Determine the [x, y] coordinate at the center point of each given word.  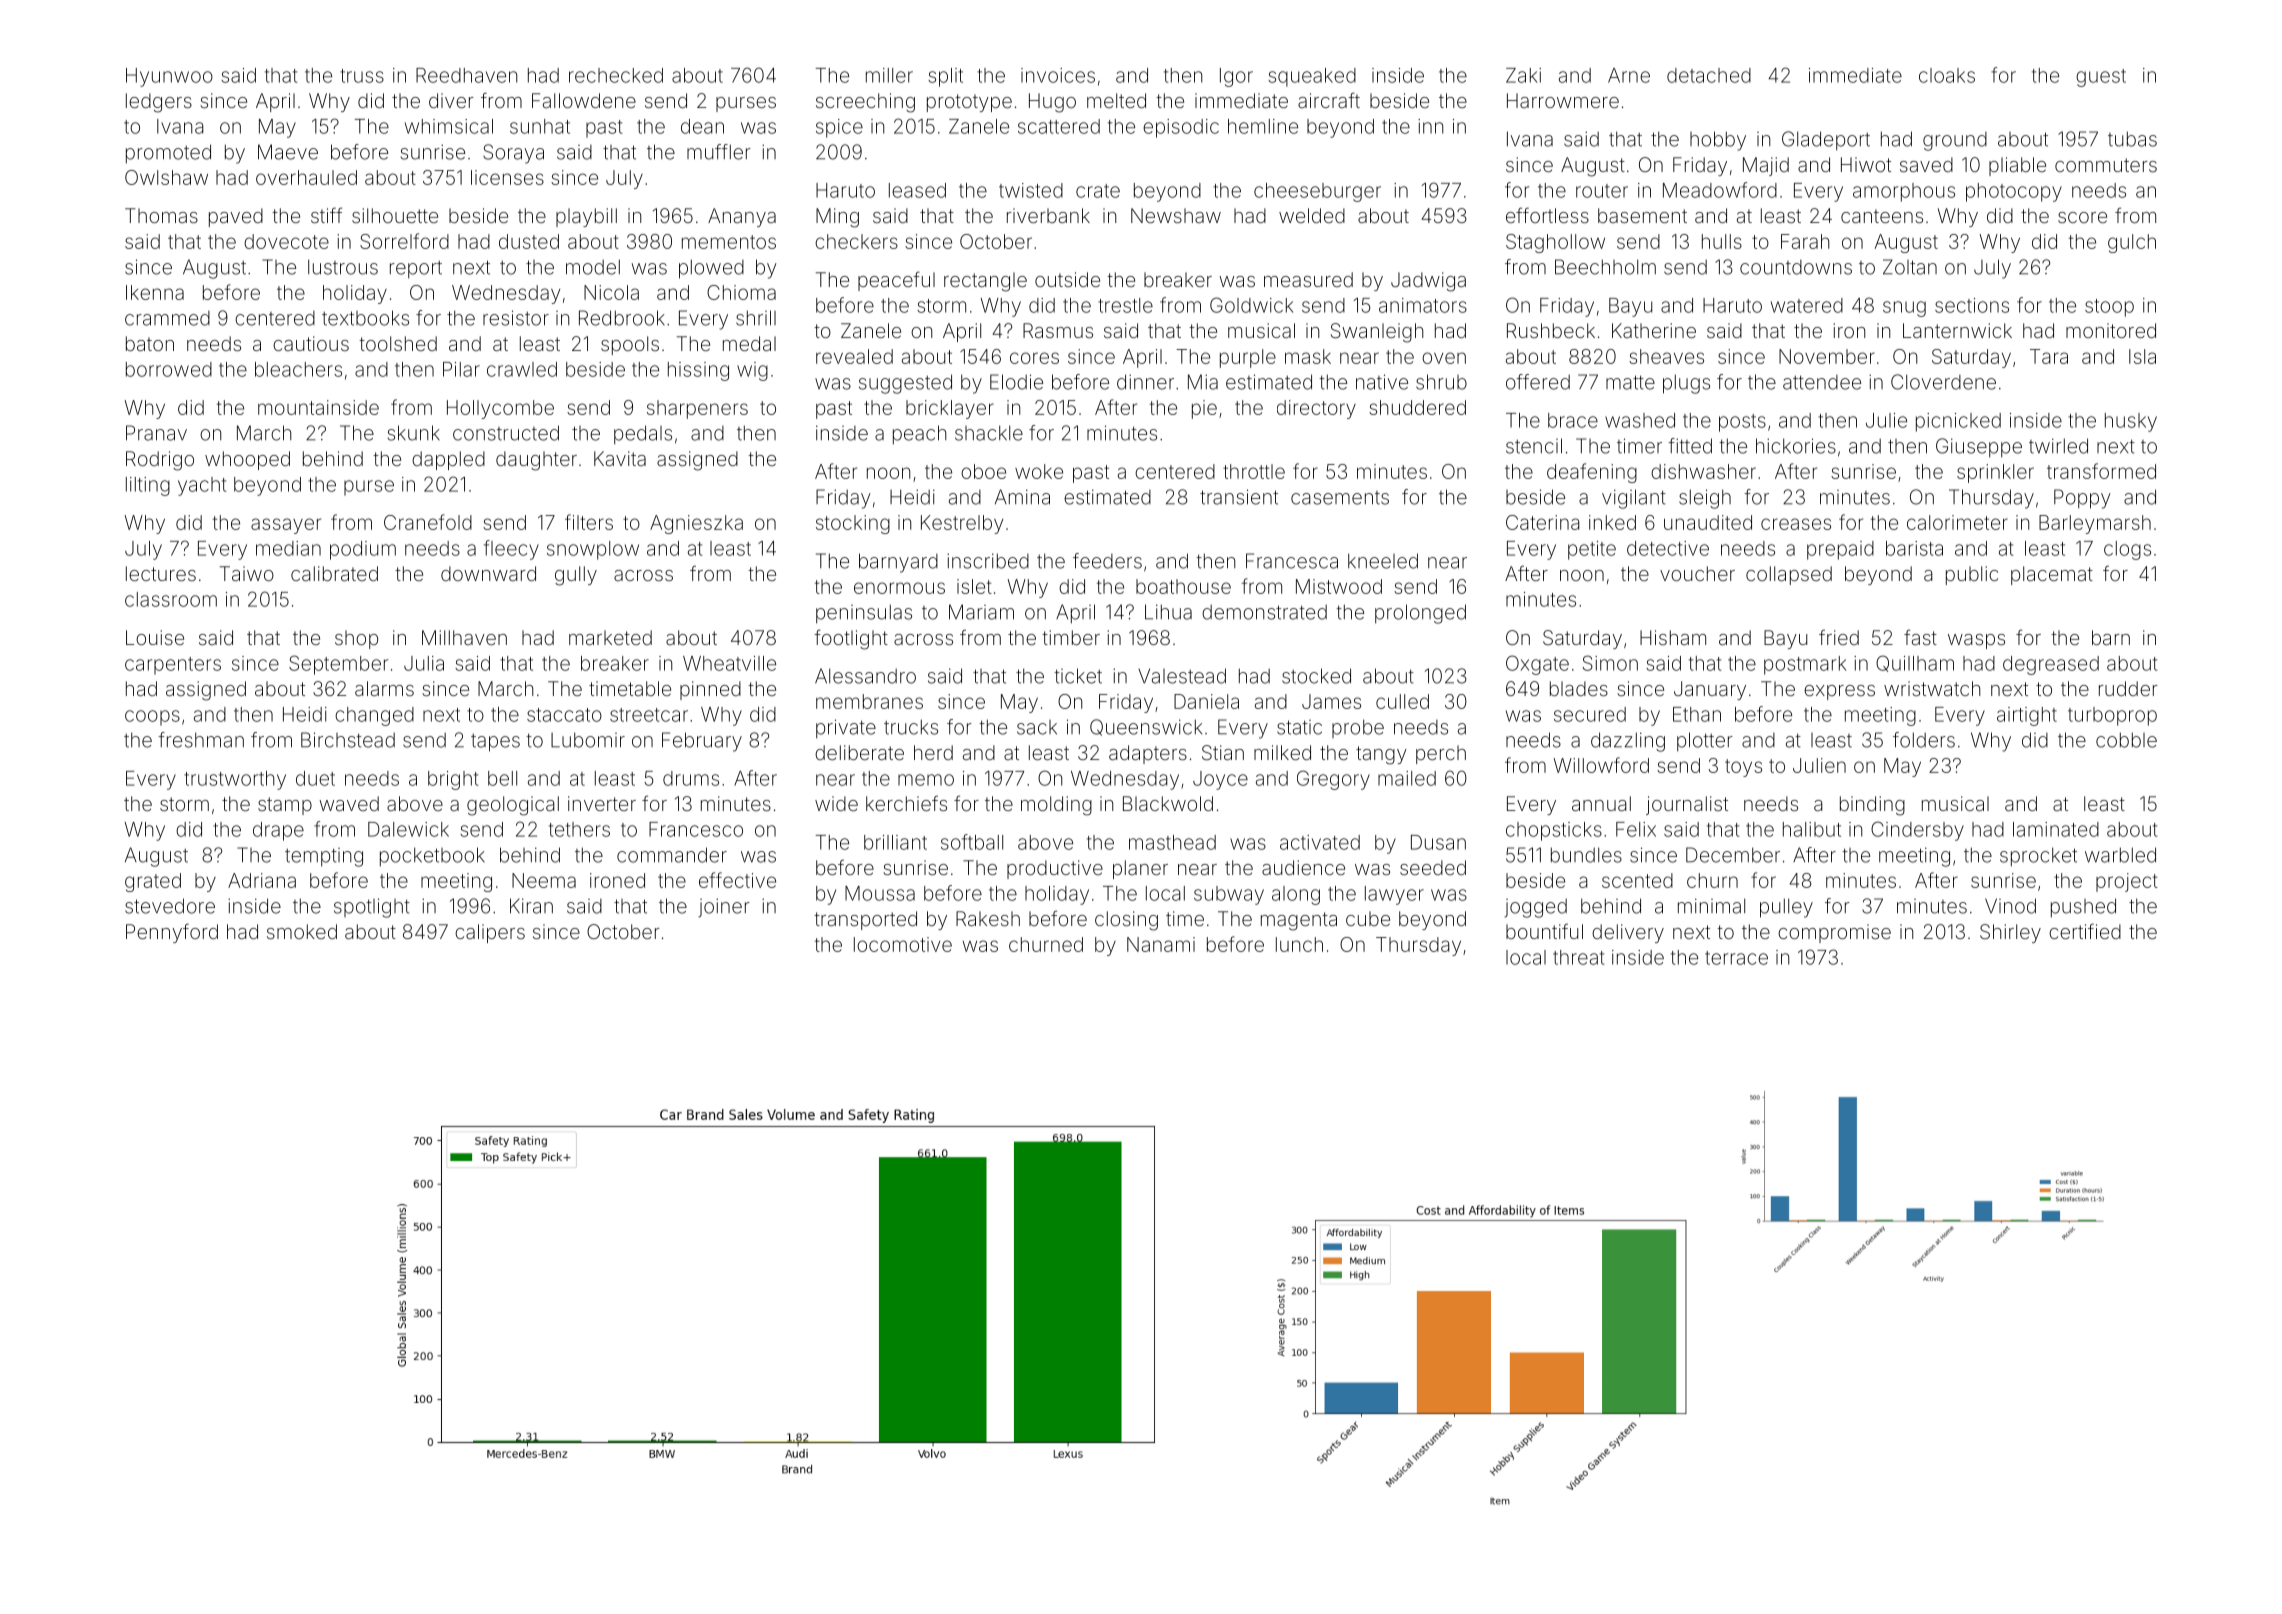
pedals [643, 434]
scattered [1059, 126]
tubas [2132, 139]
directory [1316, 409]
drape [278, 831]
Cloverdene [1943, 382]
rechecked [616, 75]
